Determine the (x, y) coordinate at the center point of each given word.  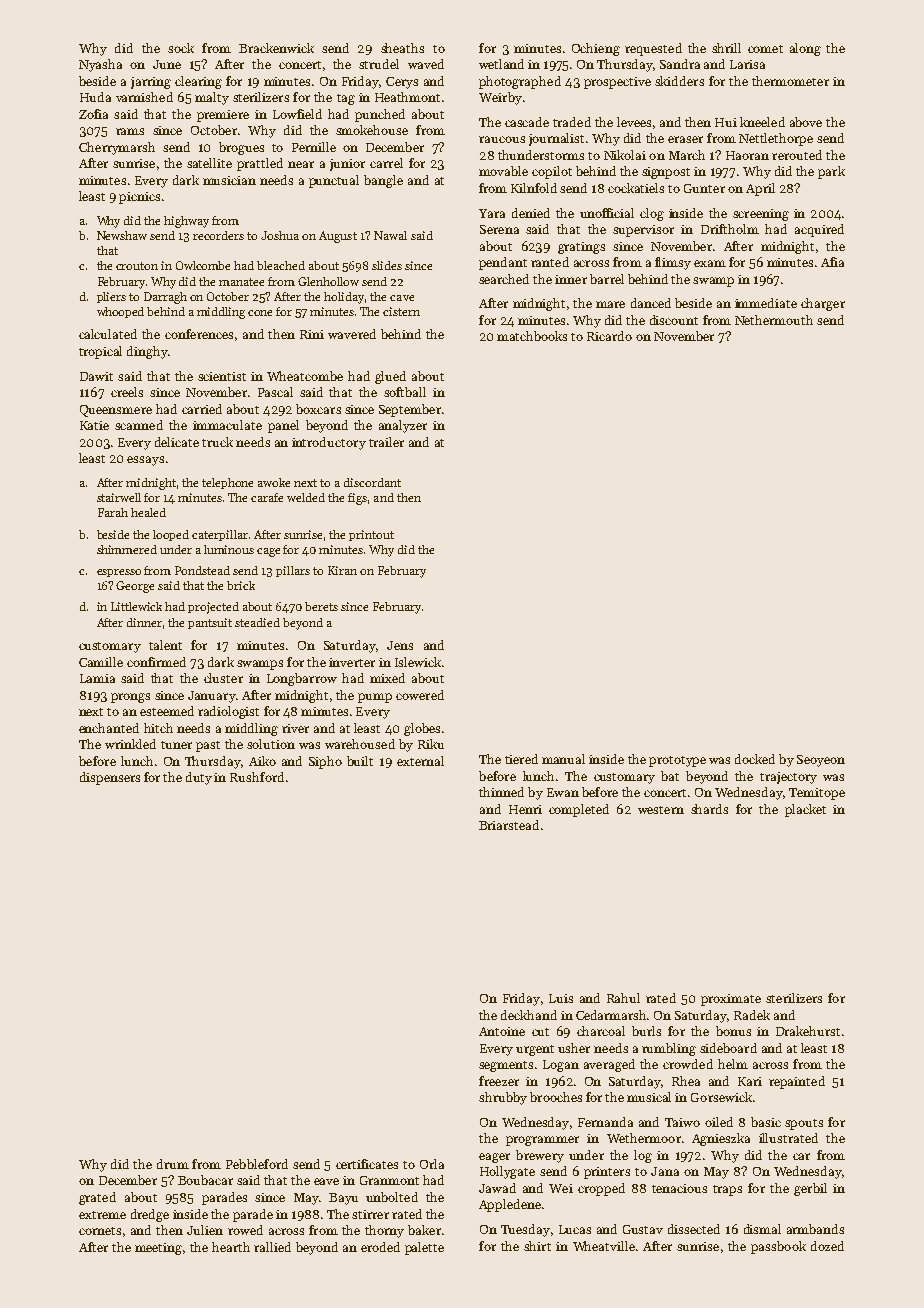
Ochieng (596, 49)
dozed (827, 1246)
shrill (726, 48)
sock (181, 48)
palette (424, 1248)
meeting (158, 1249)
